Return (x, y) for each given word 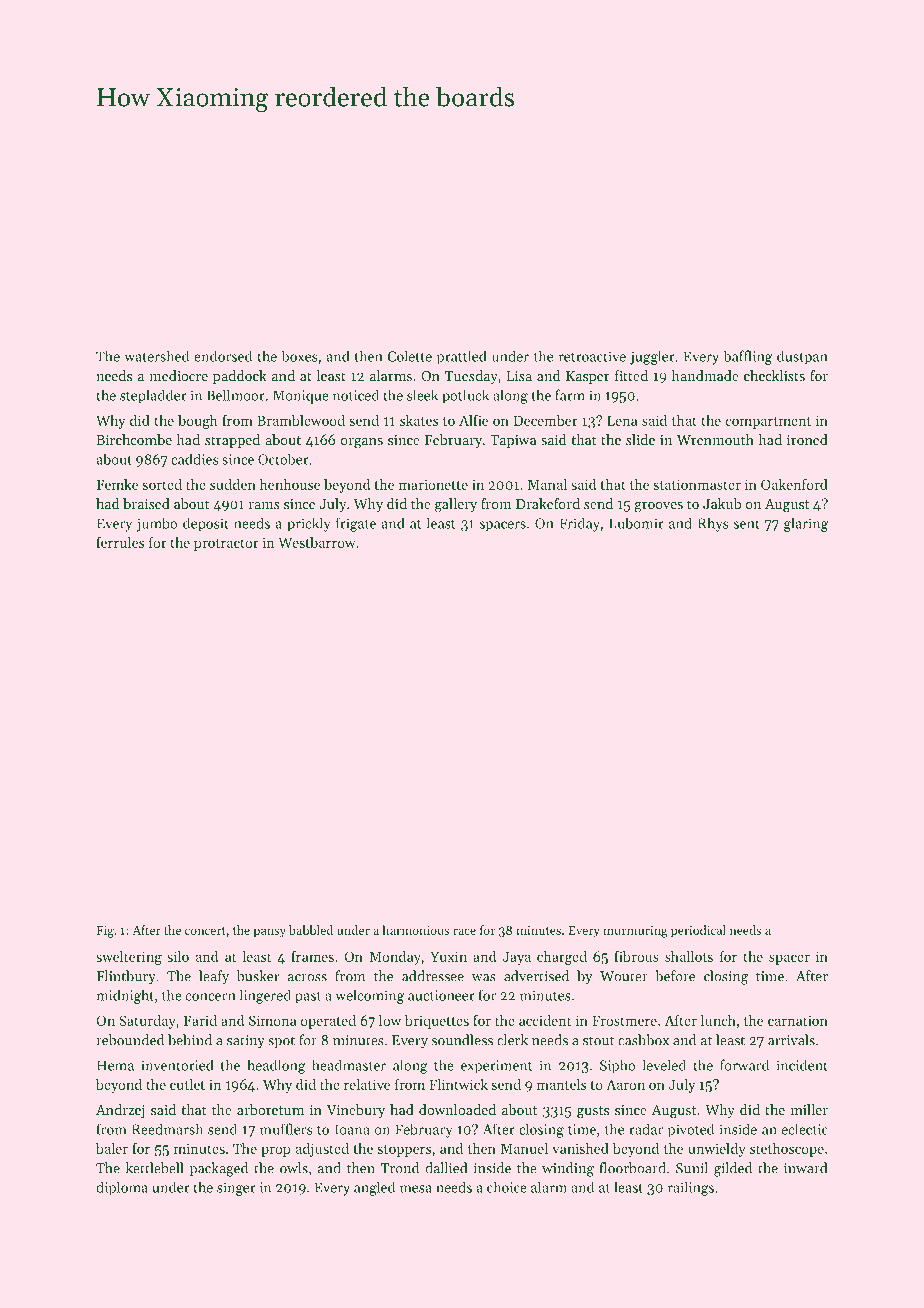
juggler (652, 358)
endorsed (223, 356)
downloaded (457, 1109)
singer (236, 1189)
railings (691, 1189)
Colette (409, 356)
